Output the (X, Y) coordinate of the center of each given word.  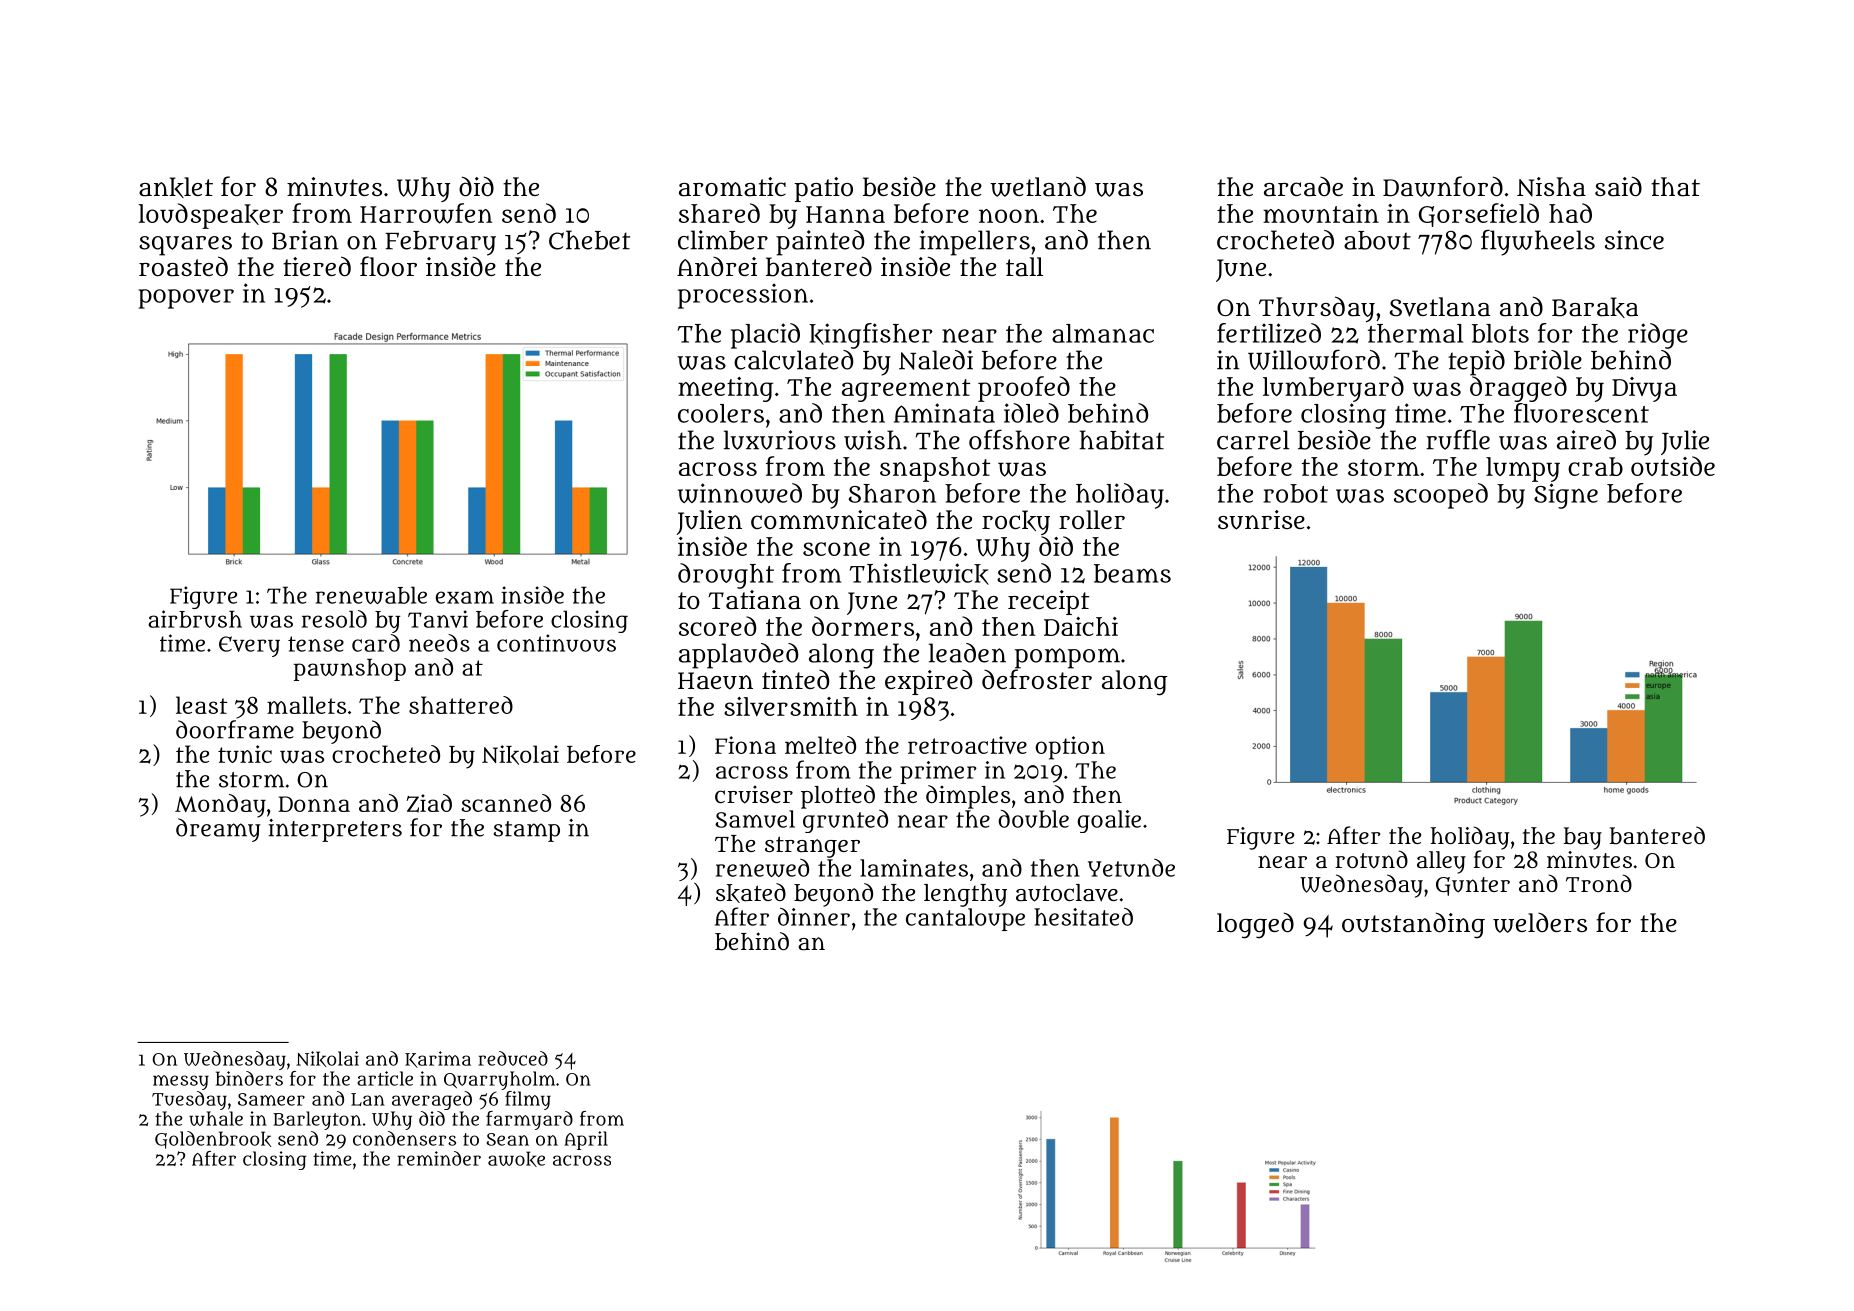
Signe (1566, 496)
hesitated (1083, 916)
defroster (1037, 679)
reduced (513, 1058)
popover (186, 299)
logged (1255, 925)
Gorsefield (1479, 215)
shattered (461, 705)
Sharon (892, 493)
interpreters (335, 830)
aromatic (732, 187)
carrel (1253, 440)
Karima (438, 1059)
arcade (1303, 187)
